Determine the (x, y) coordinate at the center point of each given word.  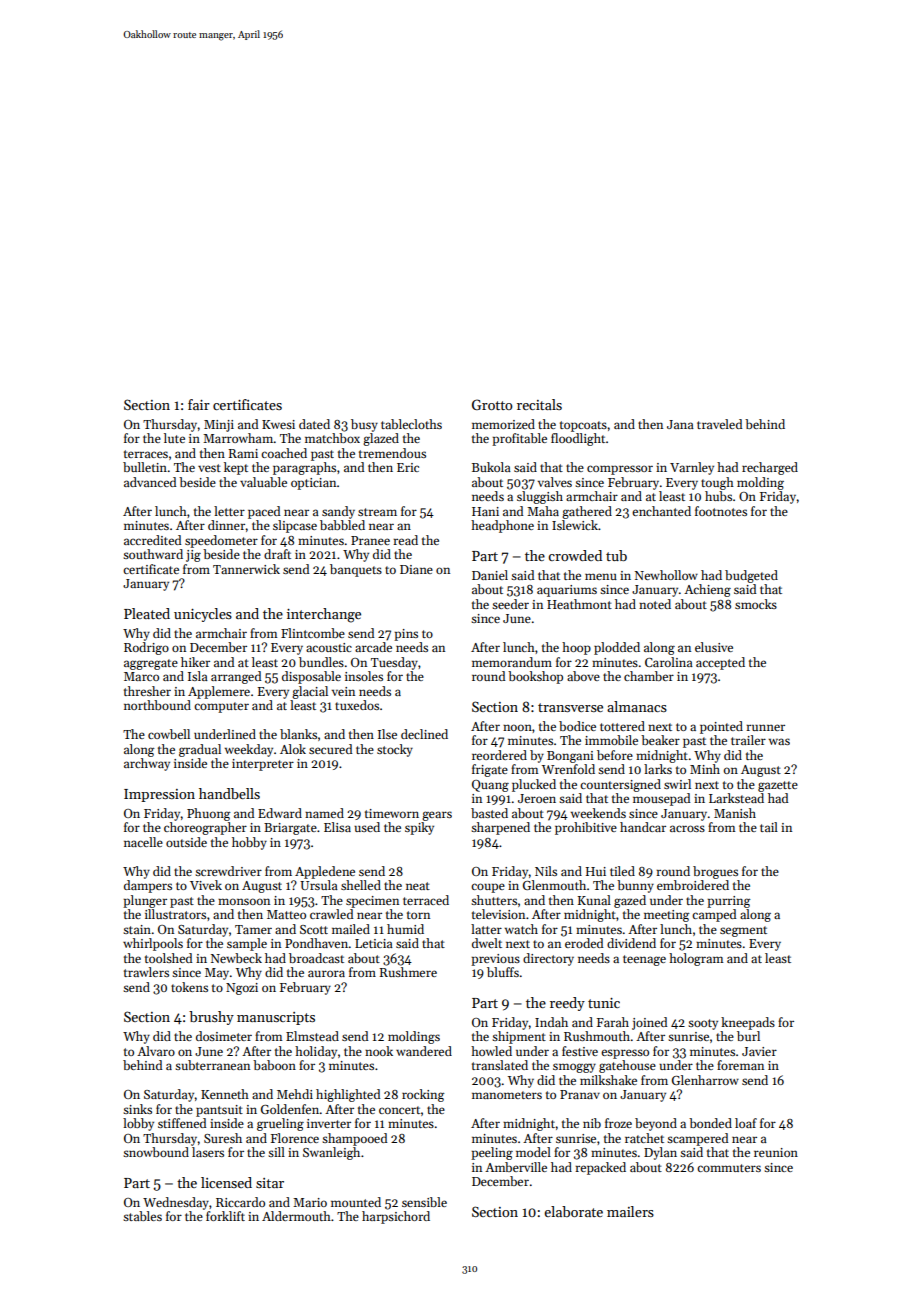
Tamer (253, 929)
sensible (424, 1202)
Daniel (490, 575)
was (779, 741)
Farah (613, 1022)
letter (229, 511)
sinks (137, 1109)
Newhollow (666, 575)
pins (406, 635)
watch (521, 929)
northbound (157, 705)
